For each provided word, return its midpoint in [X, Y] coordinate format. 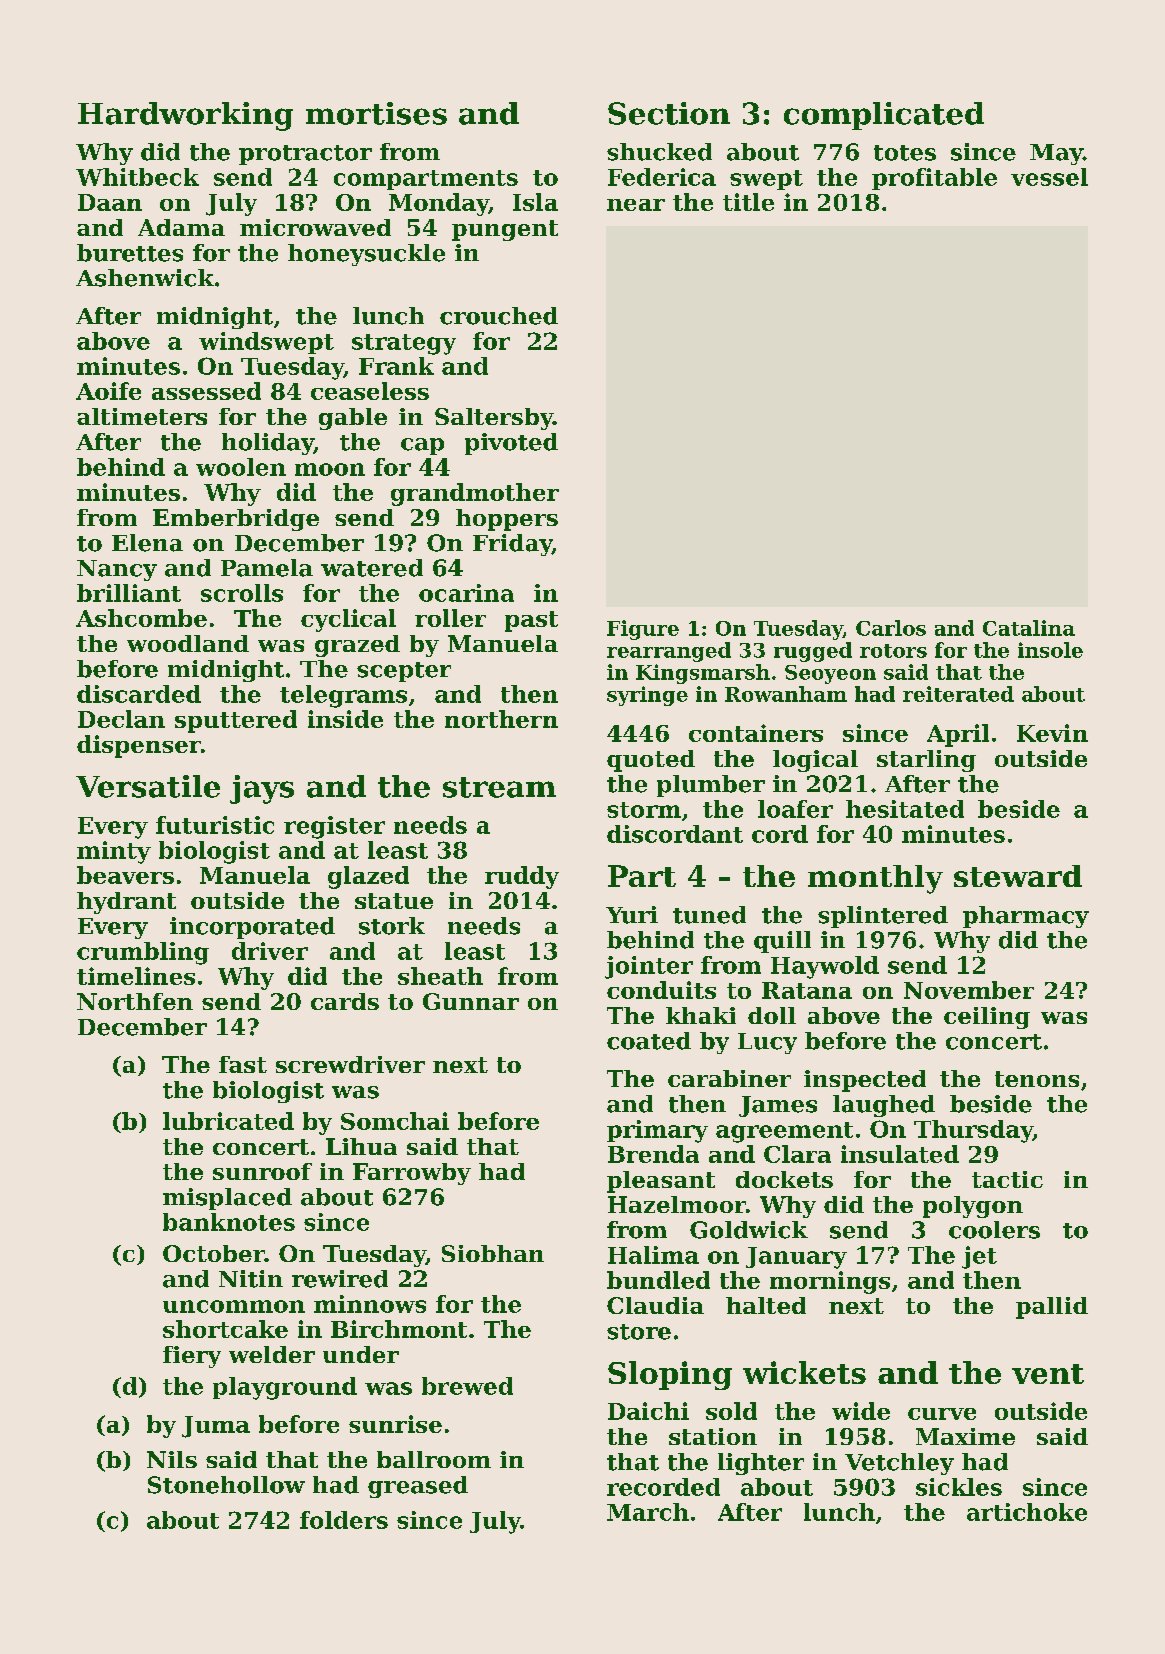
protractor [305, 155]
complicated [884, 116]
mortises [376, 113]
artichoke [1027, 1512]
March [648, 1512]
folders [344, 1520]
